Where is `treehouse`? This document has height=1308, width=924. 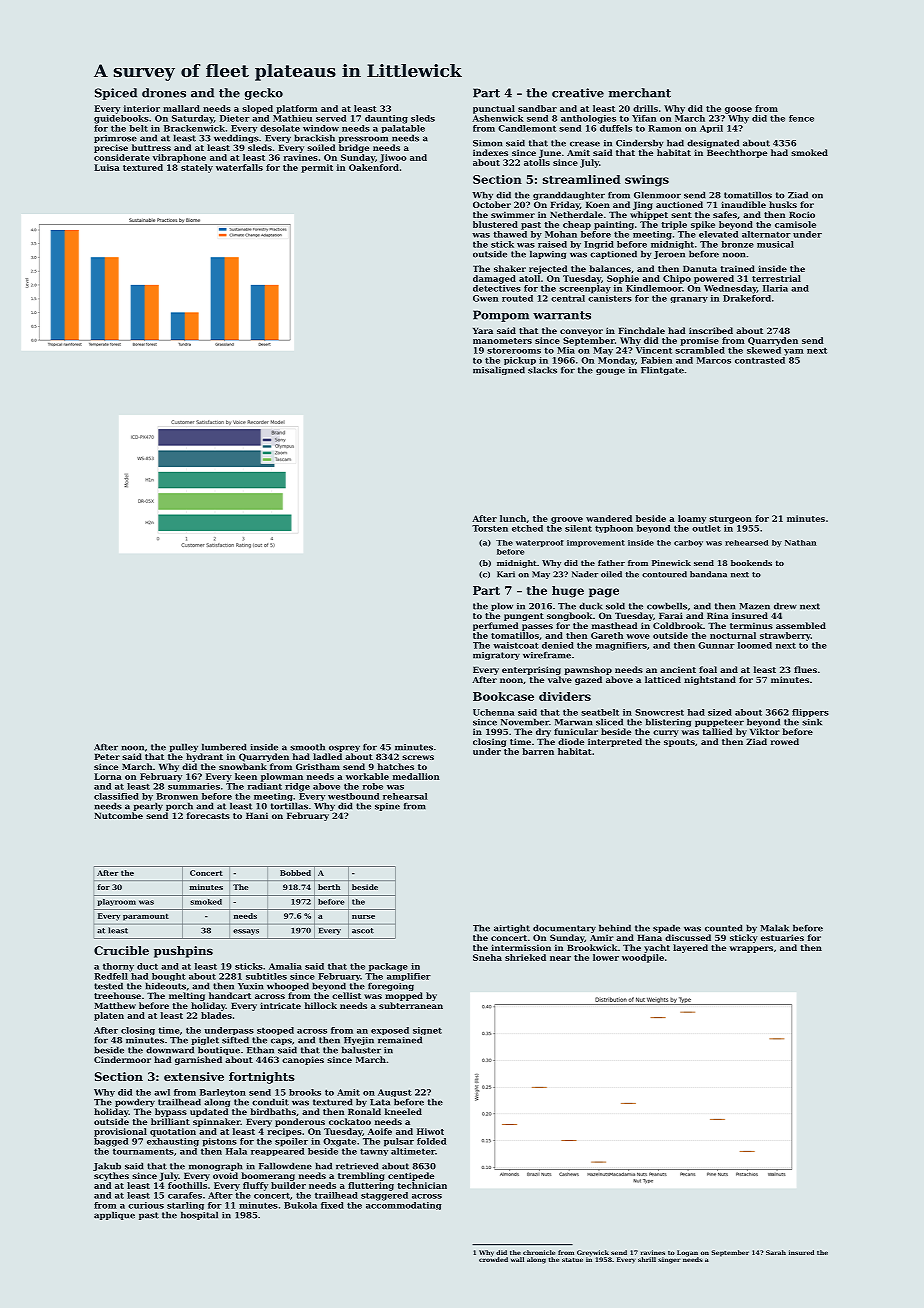 treehouse is located at coordinates (117, 995).
